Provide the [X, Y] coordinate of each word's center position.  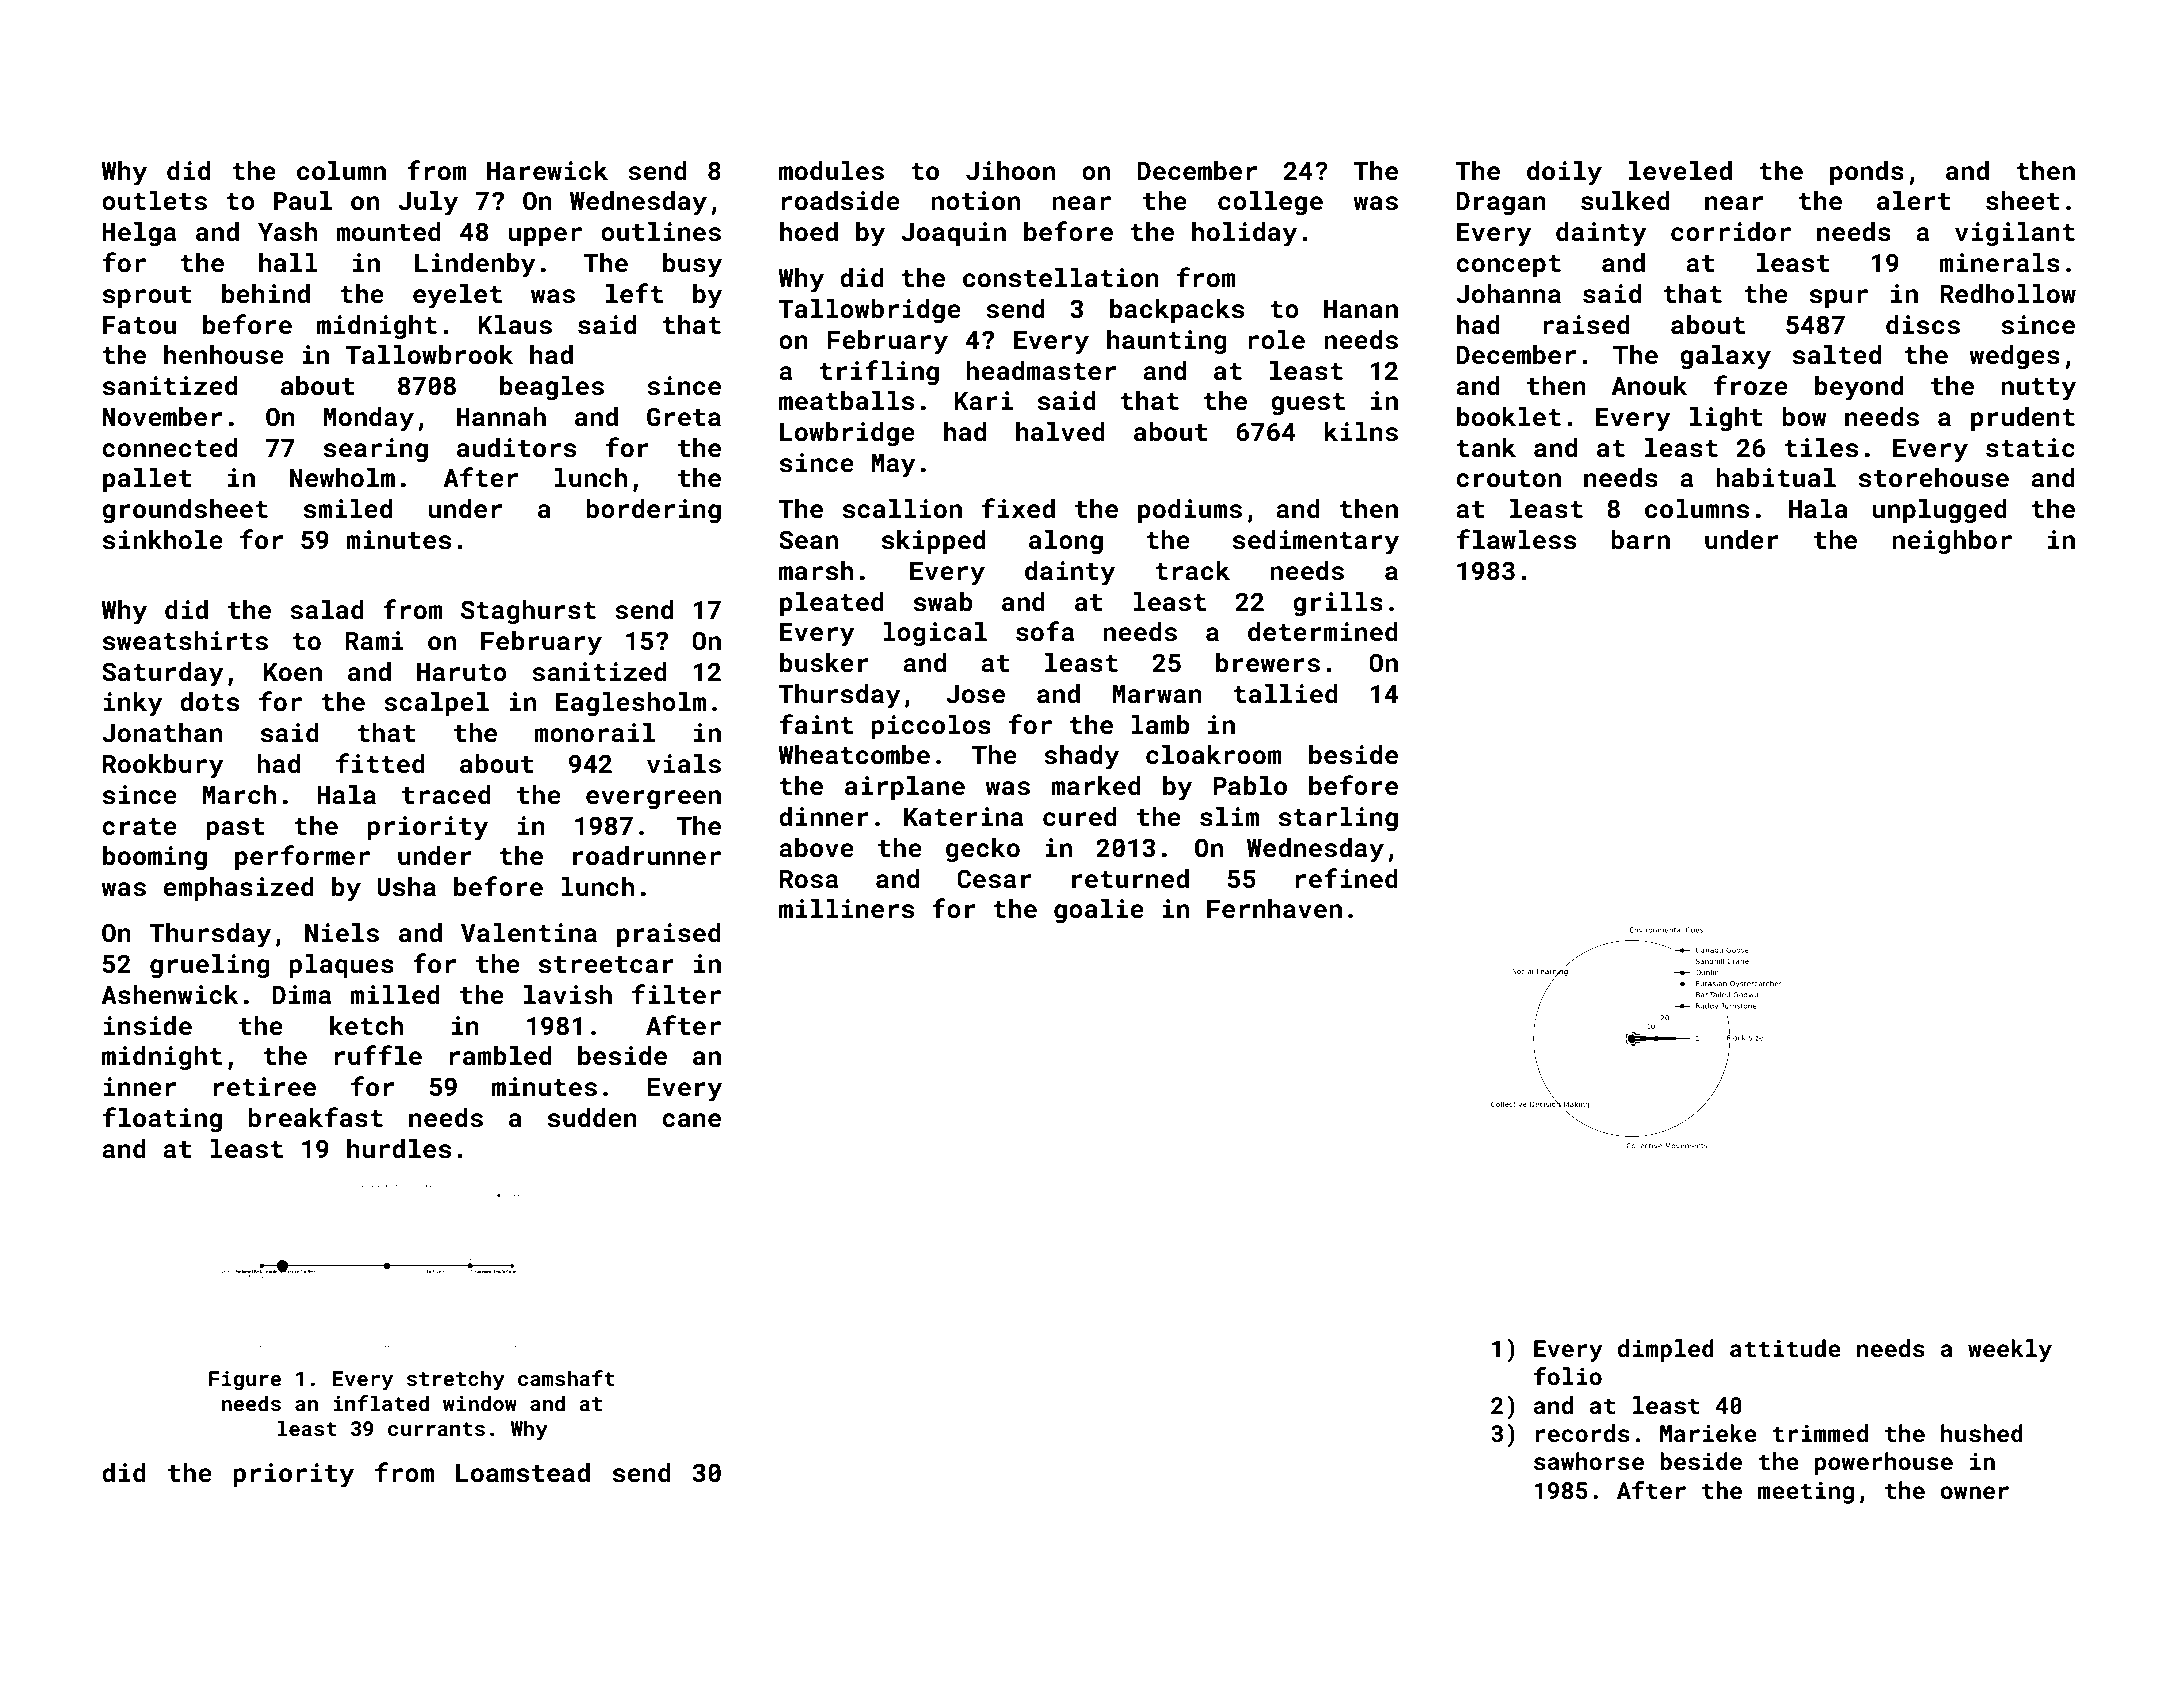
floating [162, 1120]
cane [691, 1120]
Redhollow [2008, 294]
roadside [841, 201]
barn [1640, 540]
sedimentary [1316, 542]
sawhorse [1589, 1461]
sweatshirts [185, 641]
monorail [595, 733]
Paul [303, 200]
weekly [2010, 1350]
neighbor [1952, 542]
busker [824, 663]
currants [436, 1429]
